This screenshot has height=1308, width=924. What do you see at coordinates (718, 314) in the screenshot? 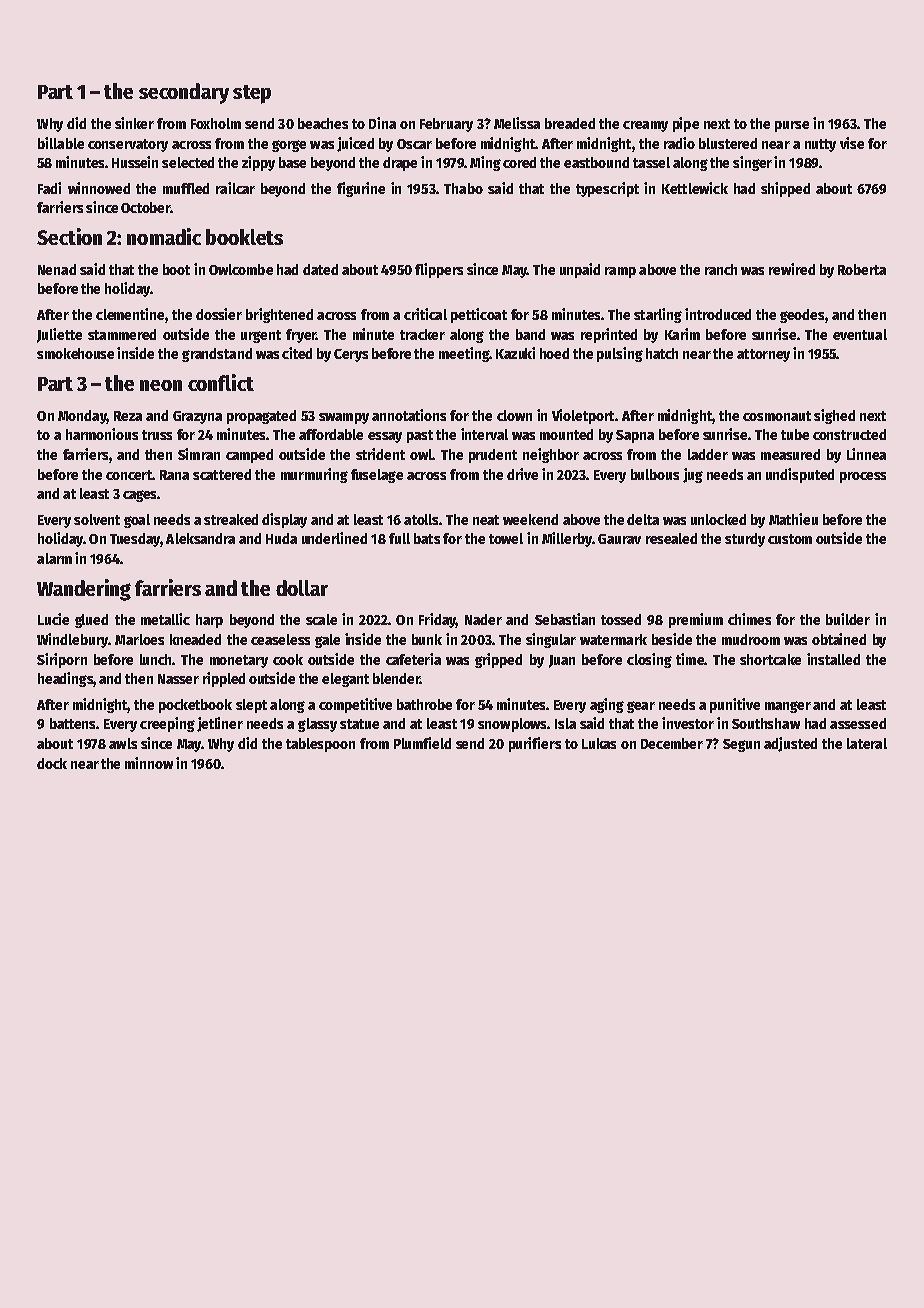
I see `introduced` at bounding box center [718, 314].
